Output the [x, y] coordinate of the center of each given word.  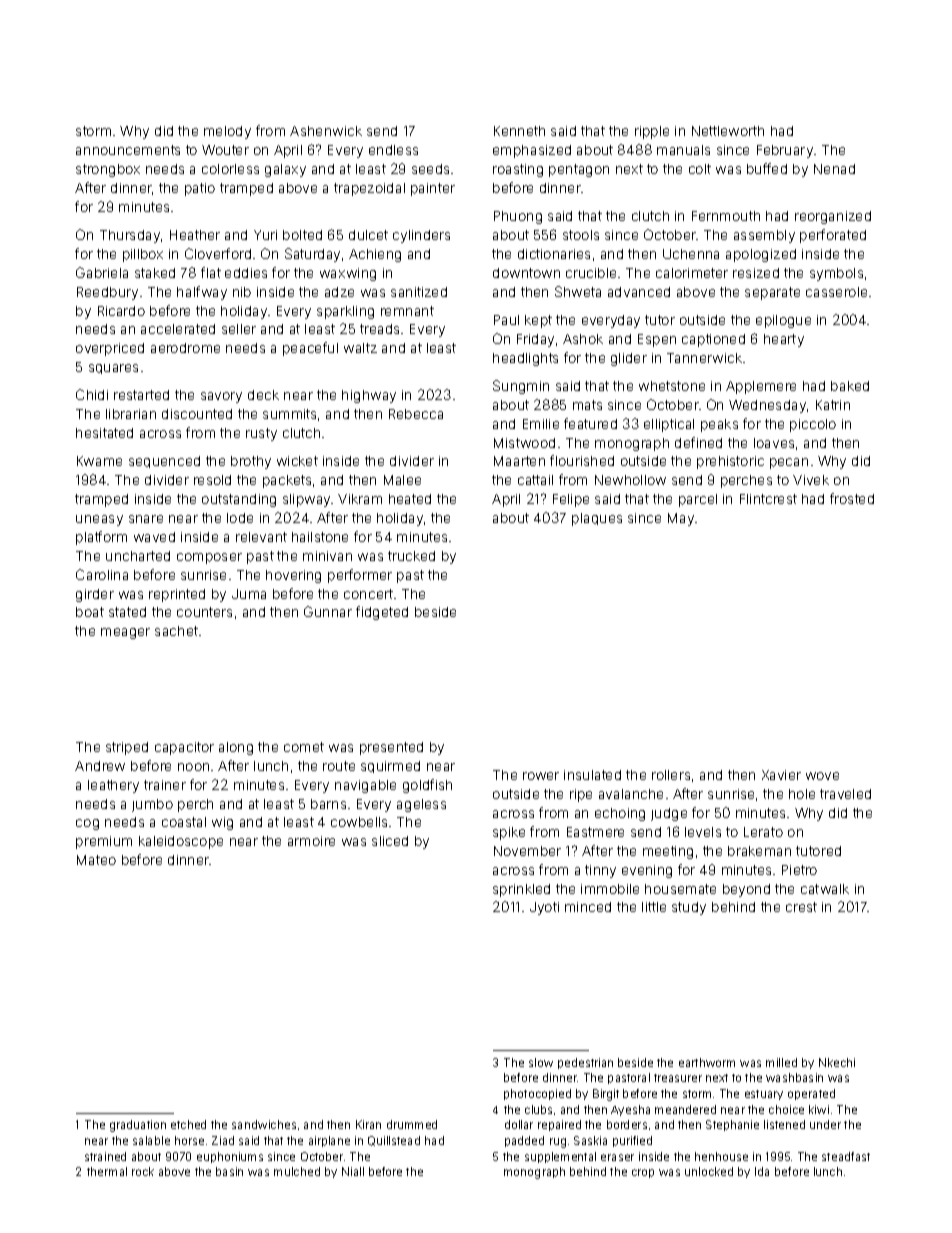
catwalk [825, 889]
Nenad [834, 169]
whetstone [672, 386]
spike [509, 833]
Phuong [518, 217]
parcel [698, 500]
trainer [165, 785]
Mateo [96, 860]
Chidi [92, 394]
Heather [195, 235]
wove [822, 776]
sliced [390, 841]
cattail [535, 480]
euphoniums [230, 1157]
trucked [411, 556]
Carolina [102, 574]
